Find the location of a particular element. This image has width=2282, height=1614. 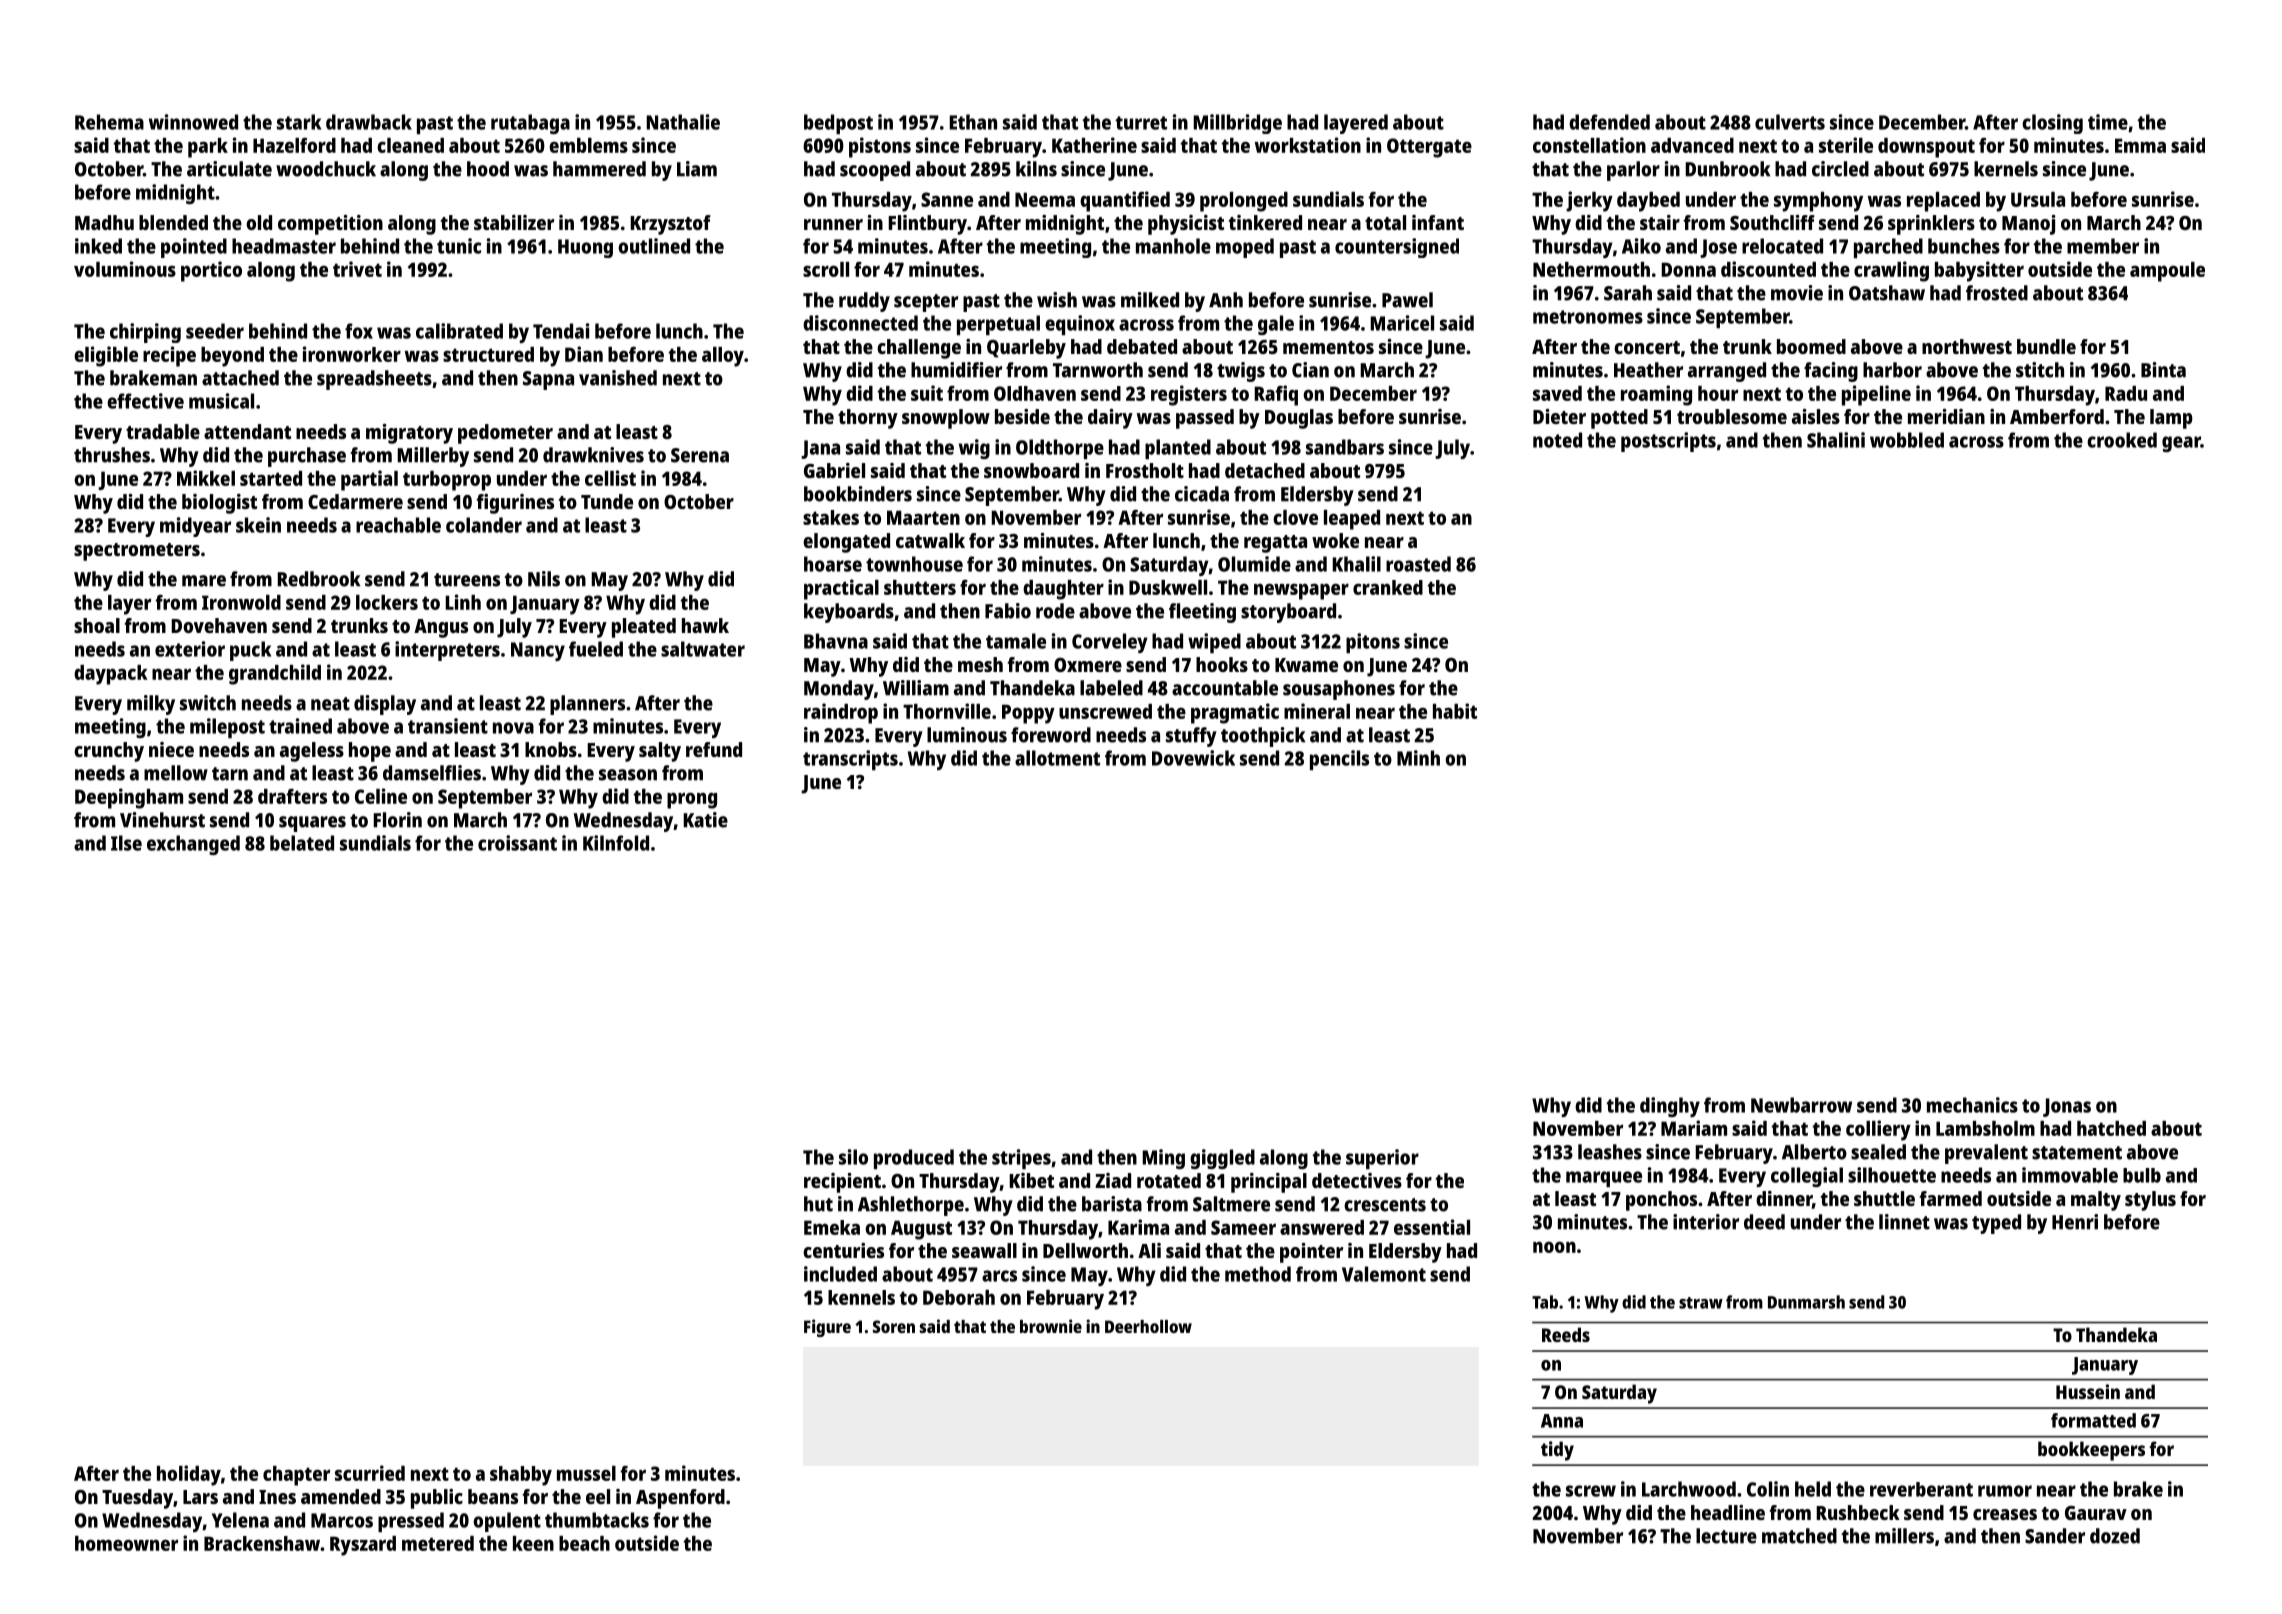

postscripts is located at coordinates (1668, 442).
